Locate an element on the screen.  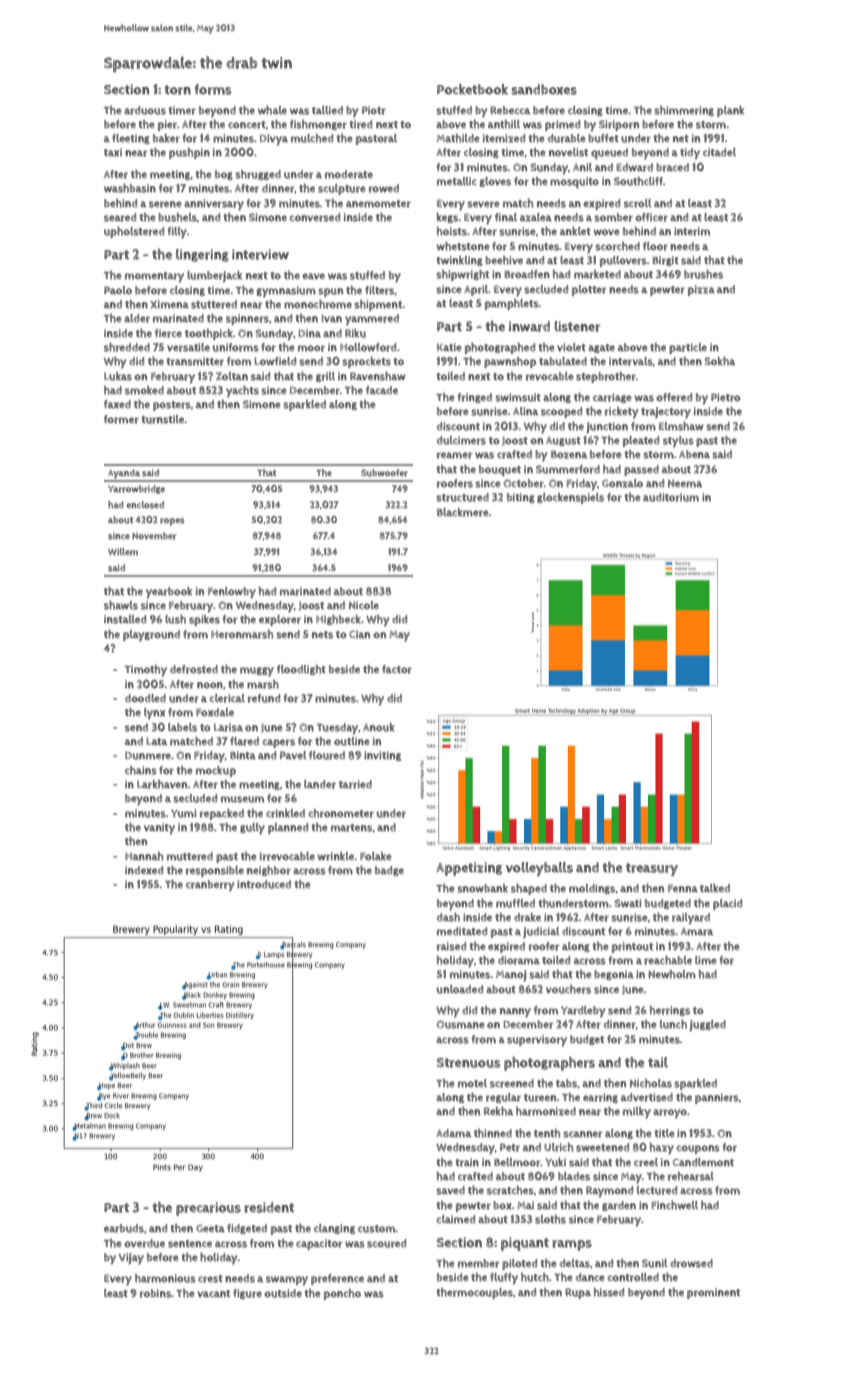
tidy is located at coordinates (690, 154).
